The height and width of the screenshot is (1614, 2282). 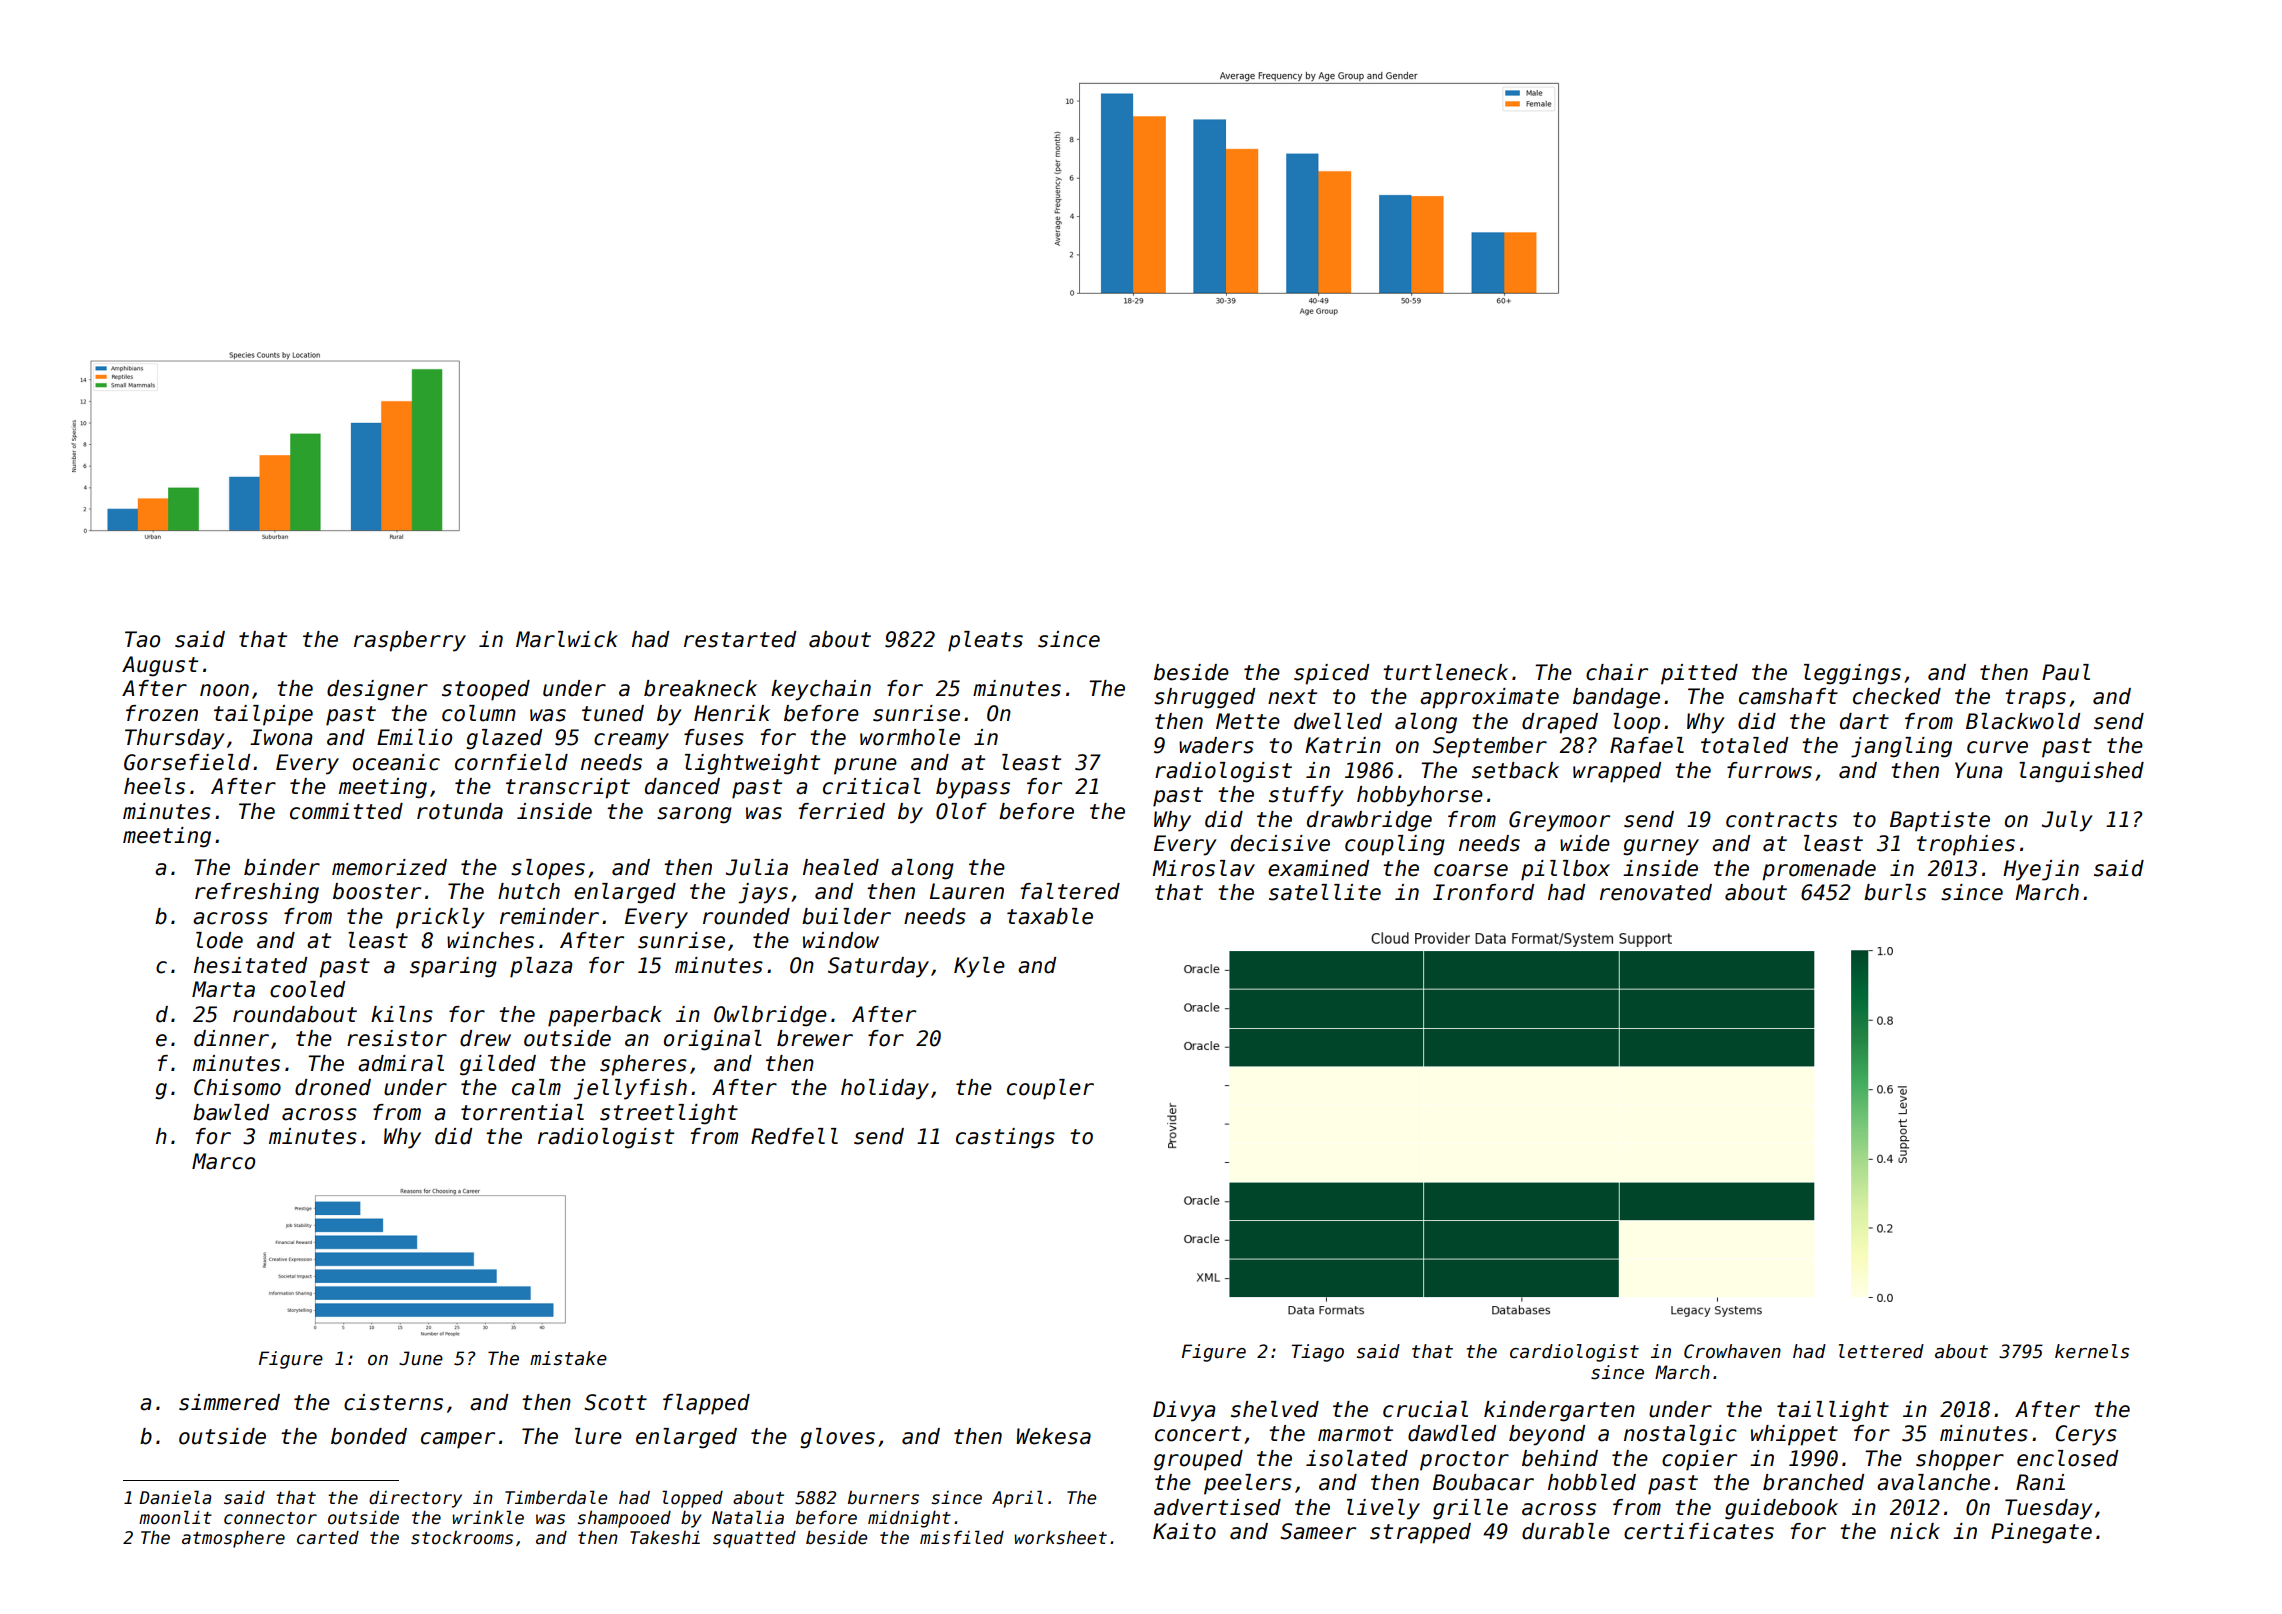 What do you see at coordinates (229, 1402) in the screenshot?
I see `simmered` at bounding box center [229, 1402].
